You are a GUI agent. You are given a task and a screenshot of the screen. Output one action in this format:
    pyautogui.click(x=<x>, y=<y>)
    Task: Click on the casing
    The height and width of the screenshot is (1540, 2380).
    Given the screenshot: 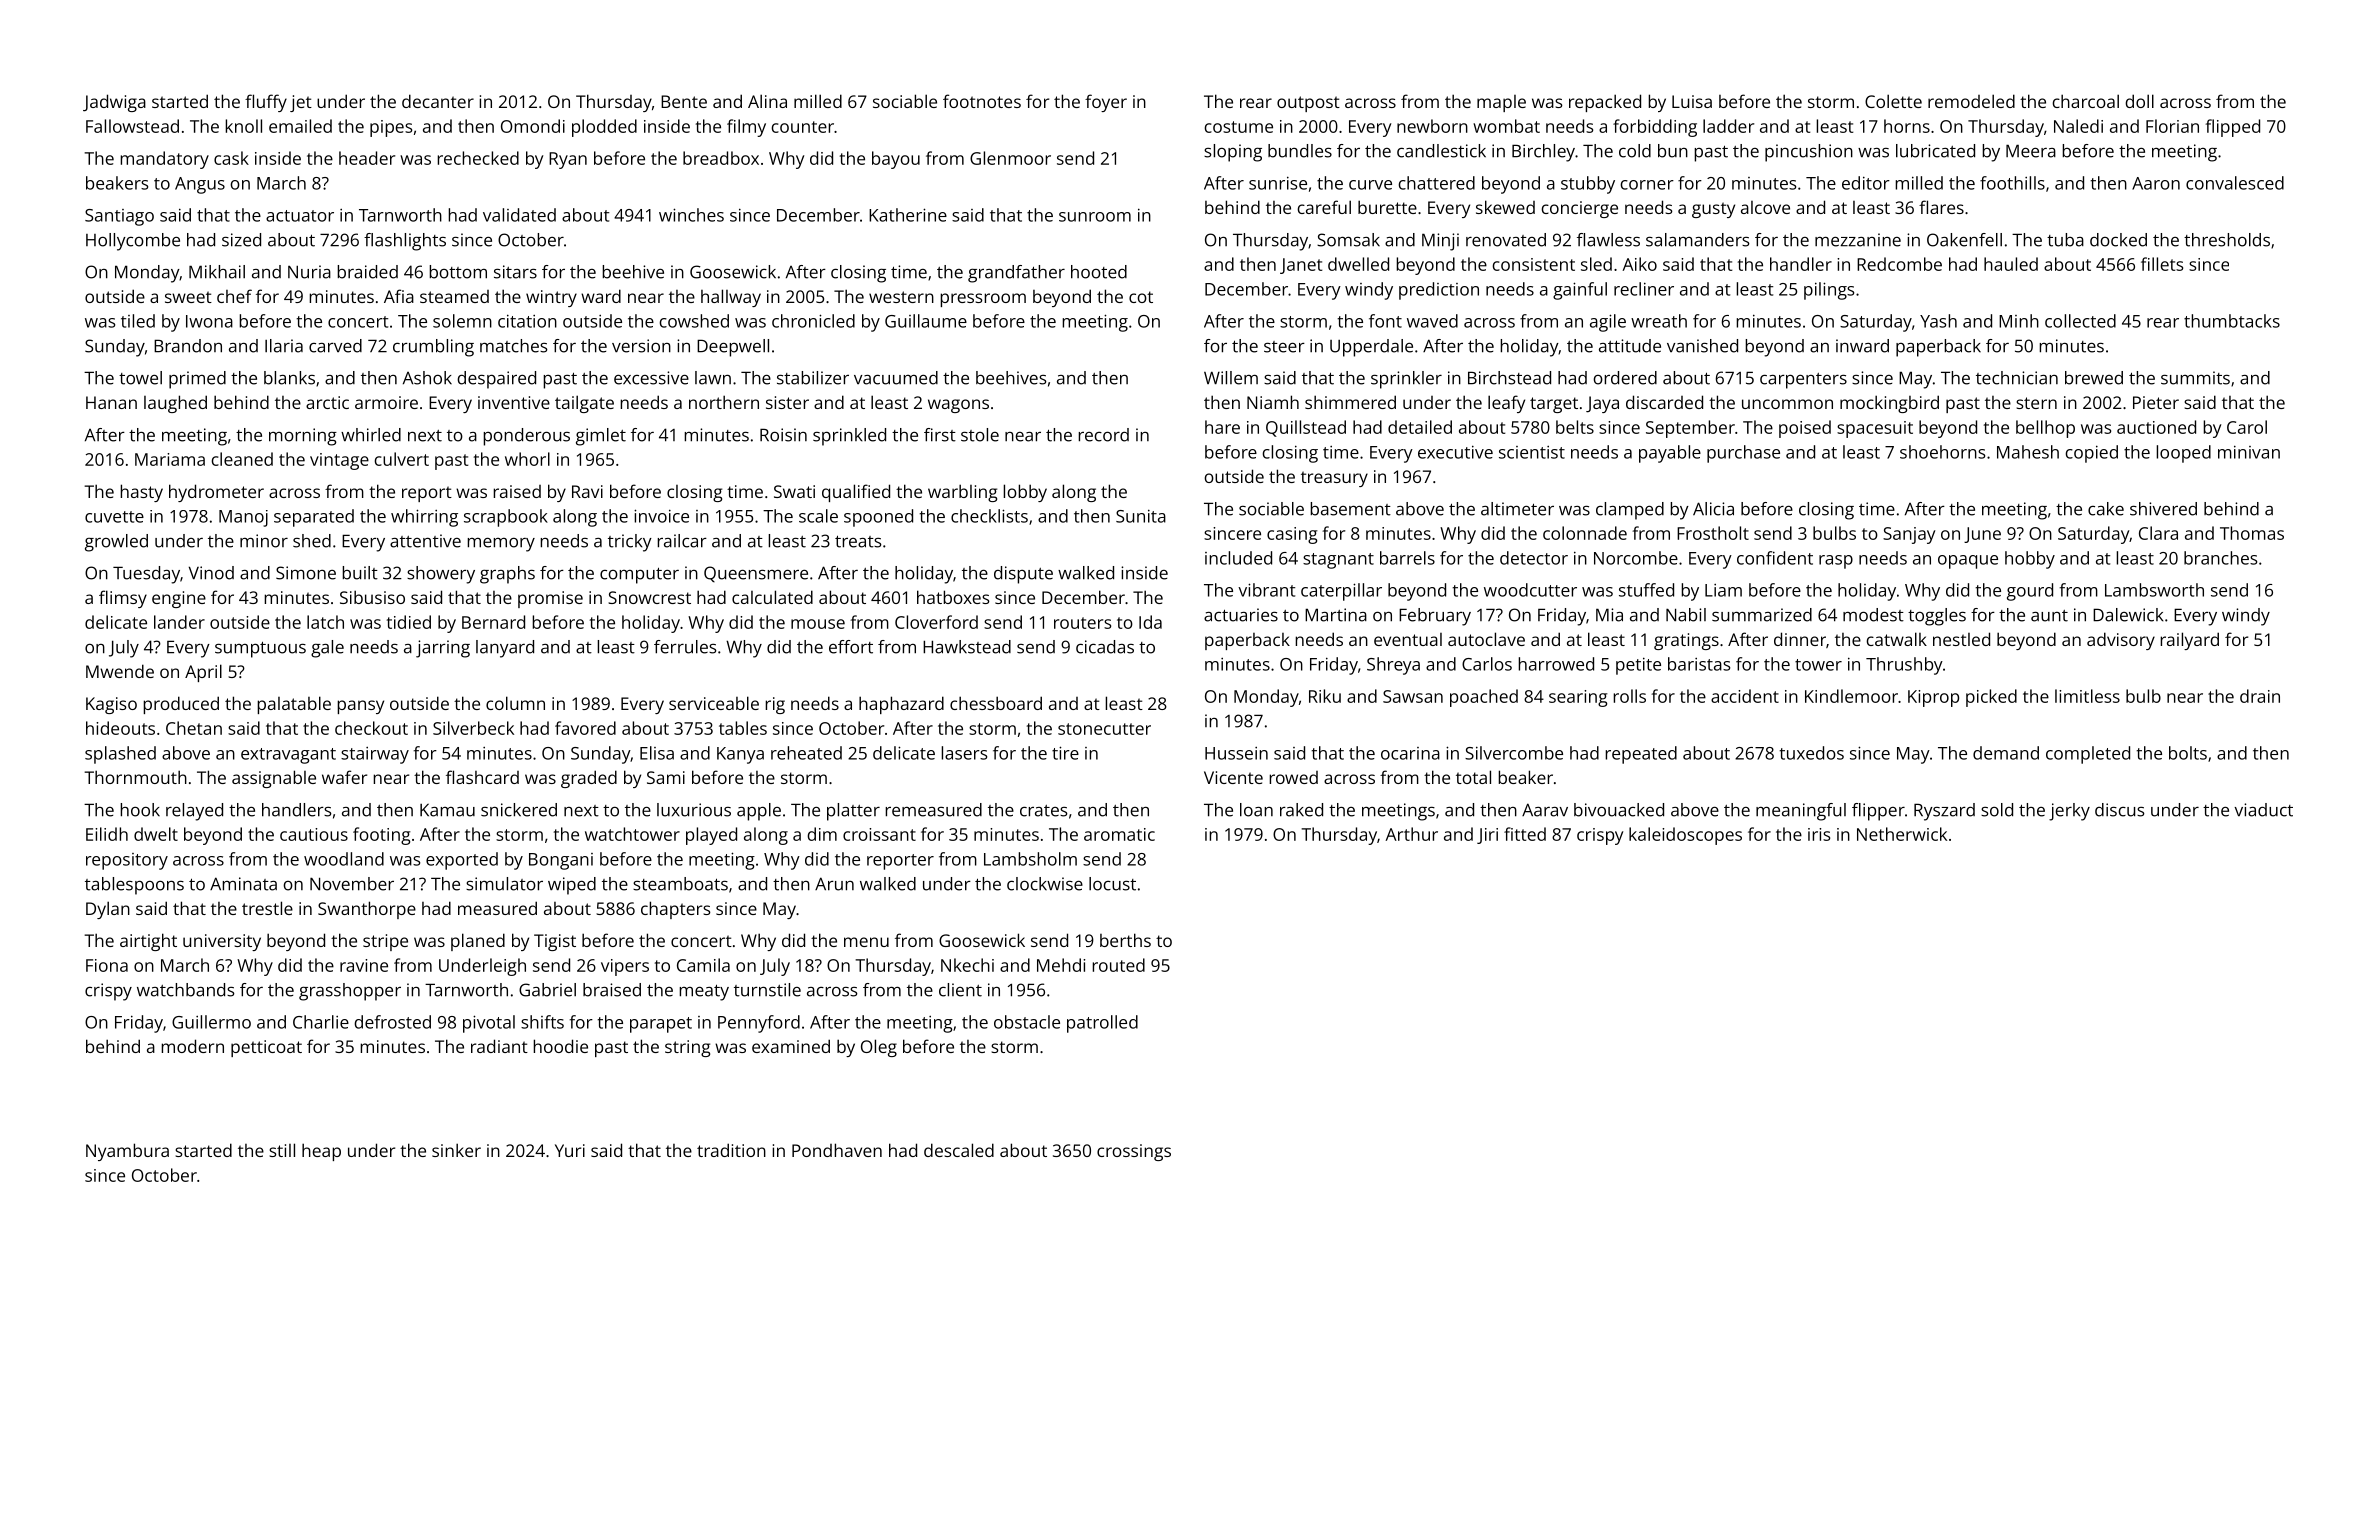 What is the action you would take?
    pyautogui.click(x=1292, y=535)
